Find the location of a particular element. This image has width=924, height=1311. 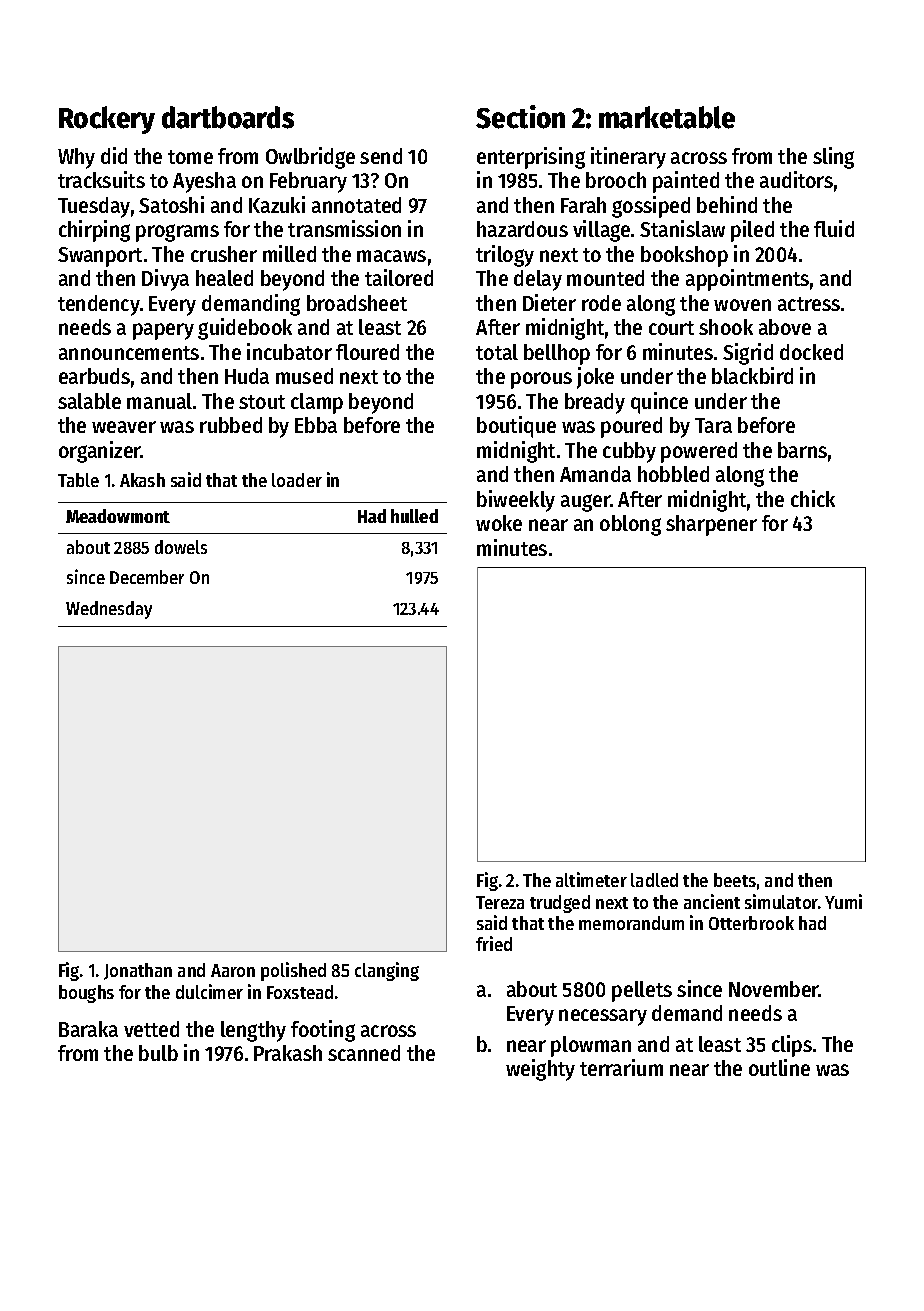

Aaron is located at coordinates (233, 970).
